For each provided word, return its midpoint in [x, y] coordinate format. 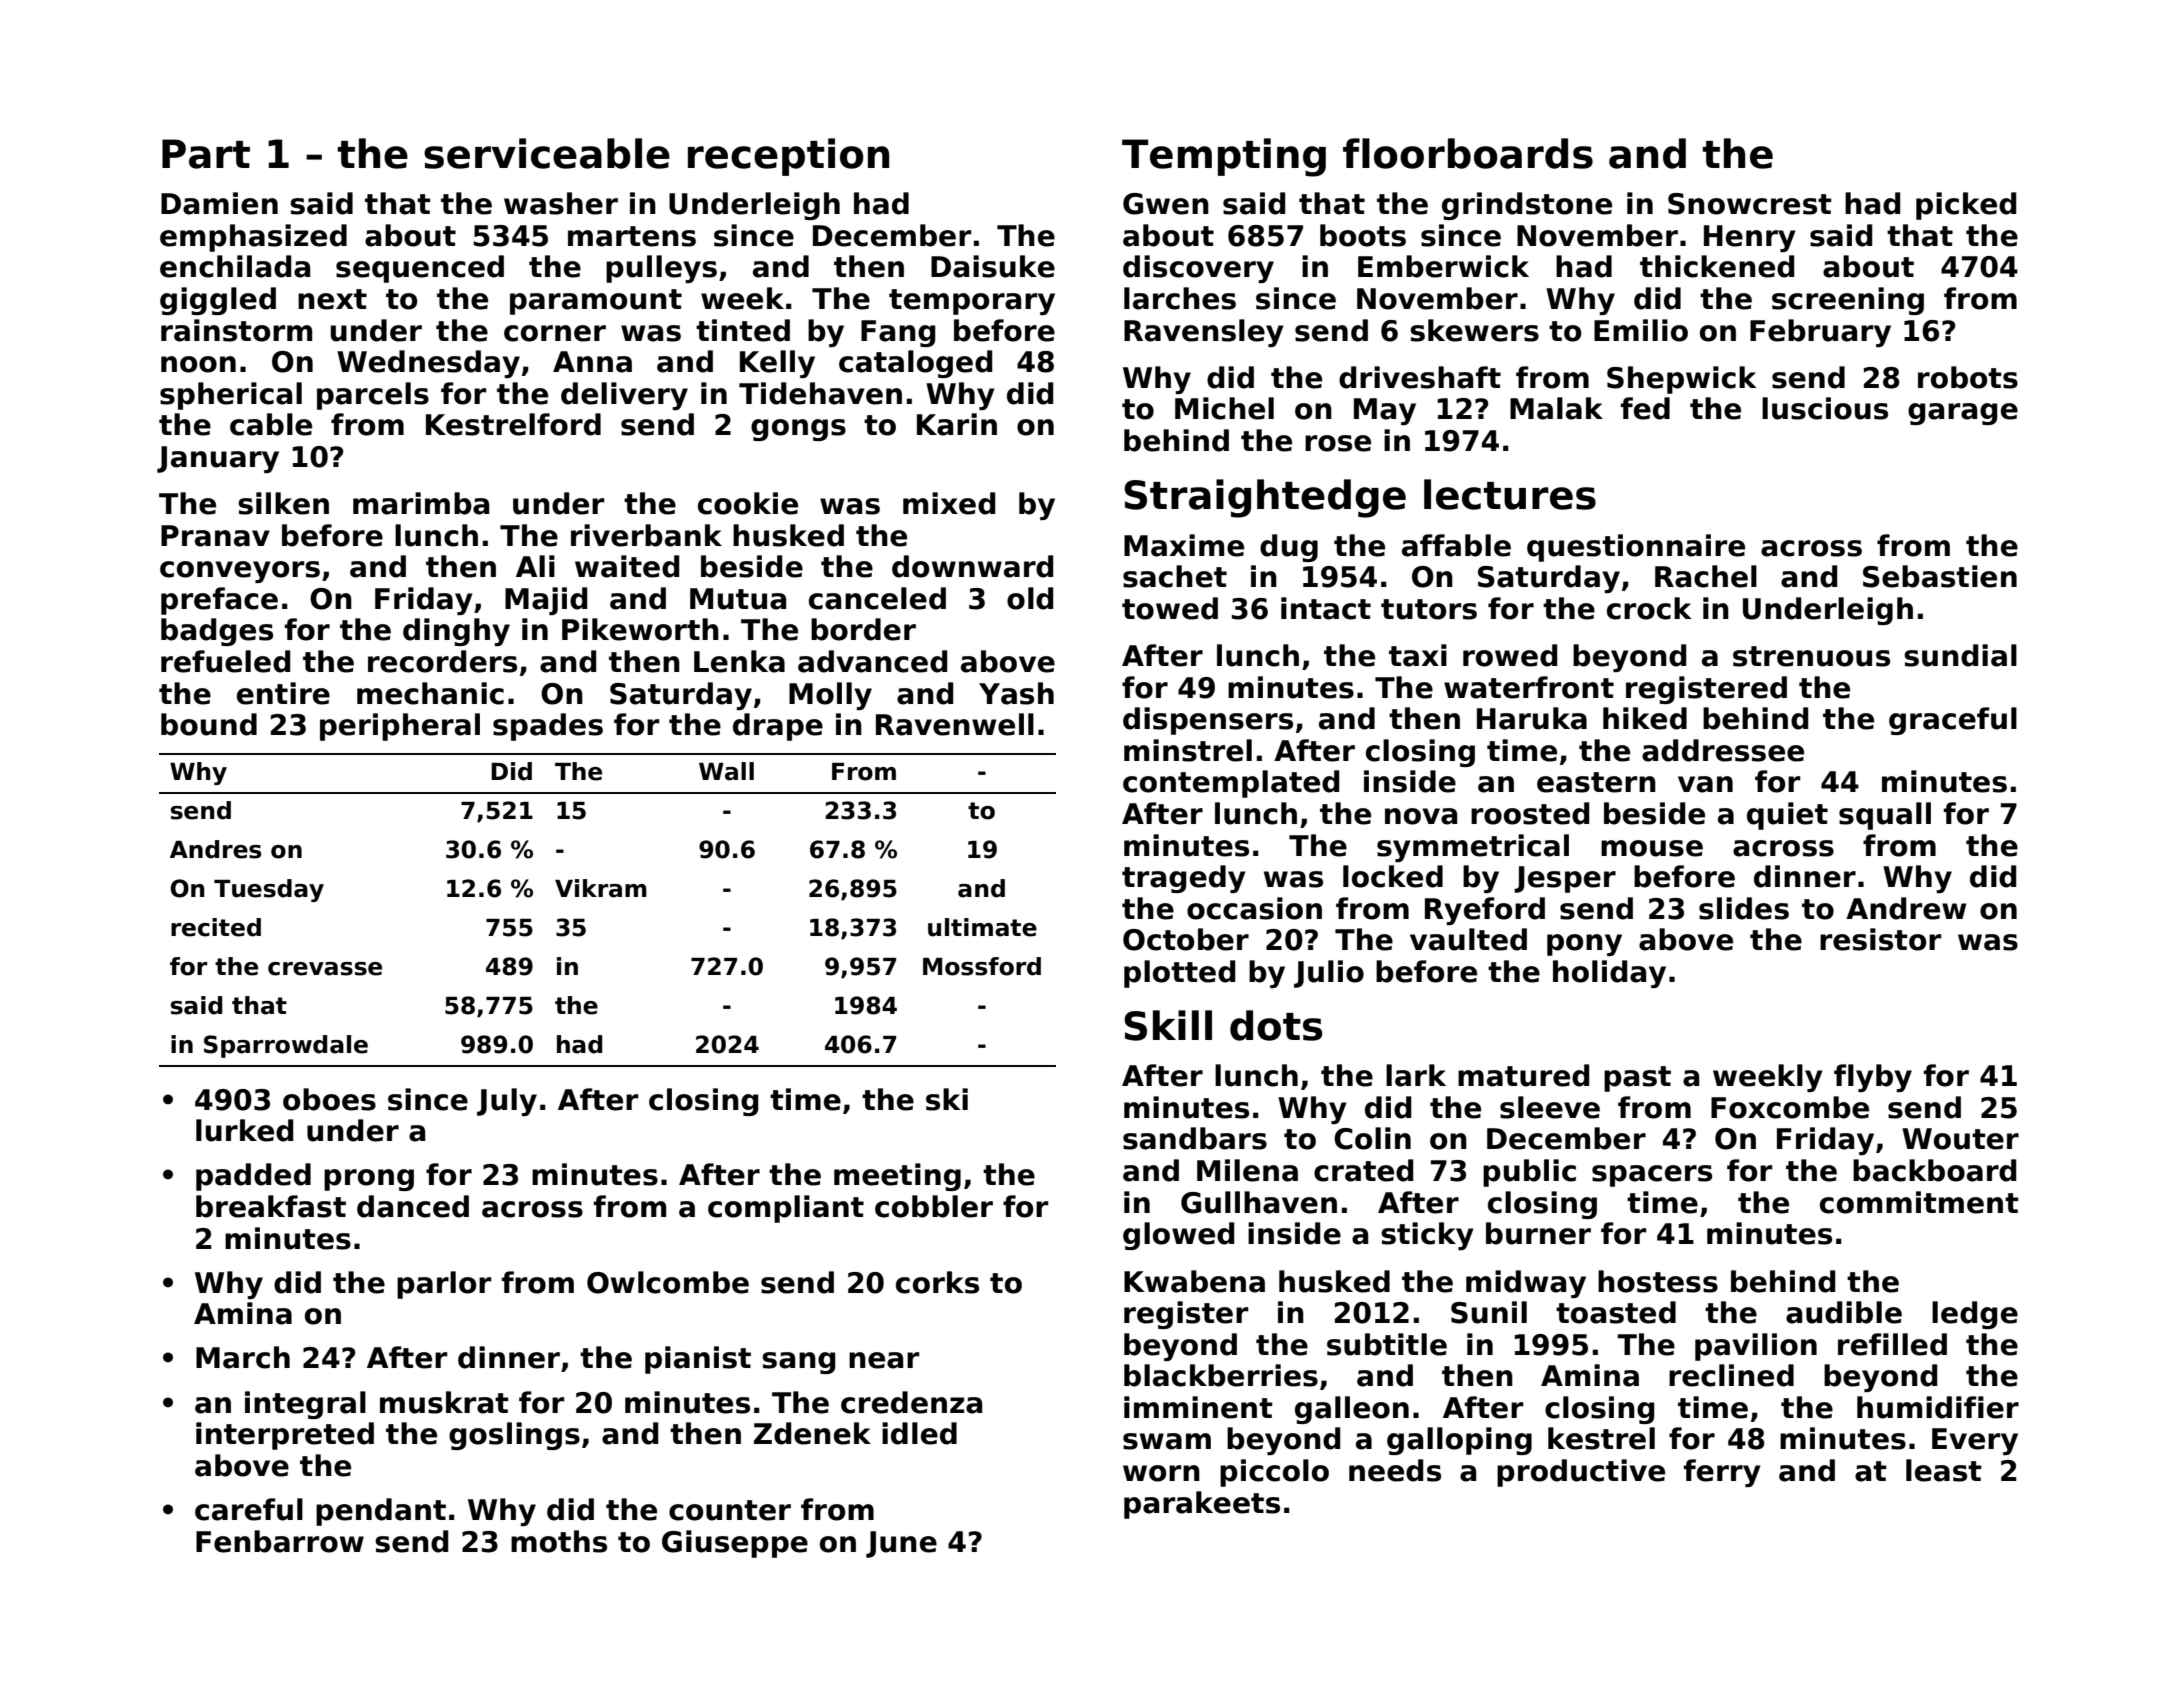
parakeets [1202, 1505]
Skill [1168, 1025]
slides [1744, 908]
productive [1581, 1473]
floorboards [1468, 153]
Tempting [1224, 157]
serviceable [547, 153]
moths [559, 1541]
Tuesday [269, 890]
